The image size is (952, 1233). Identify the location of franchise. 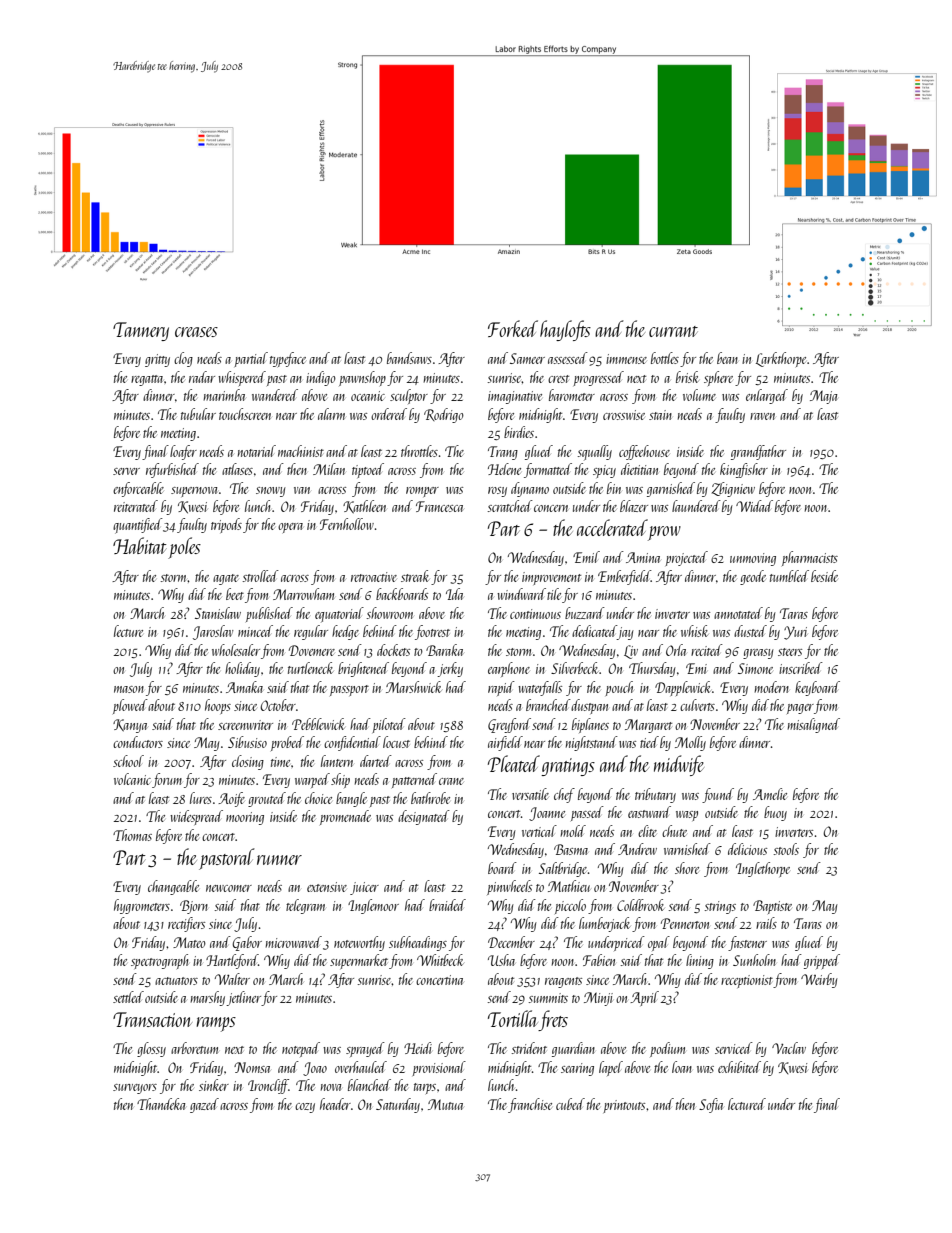
(530, 1105).
